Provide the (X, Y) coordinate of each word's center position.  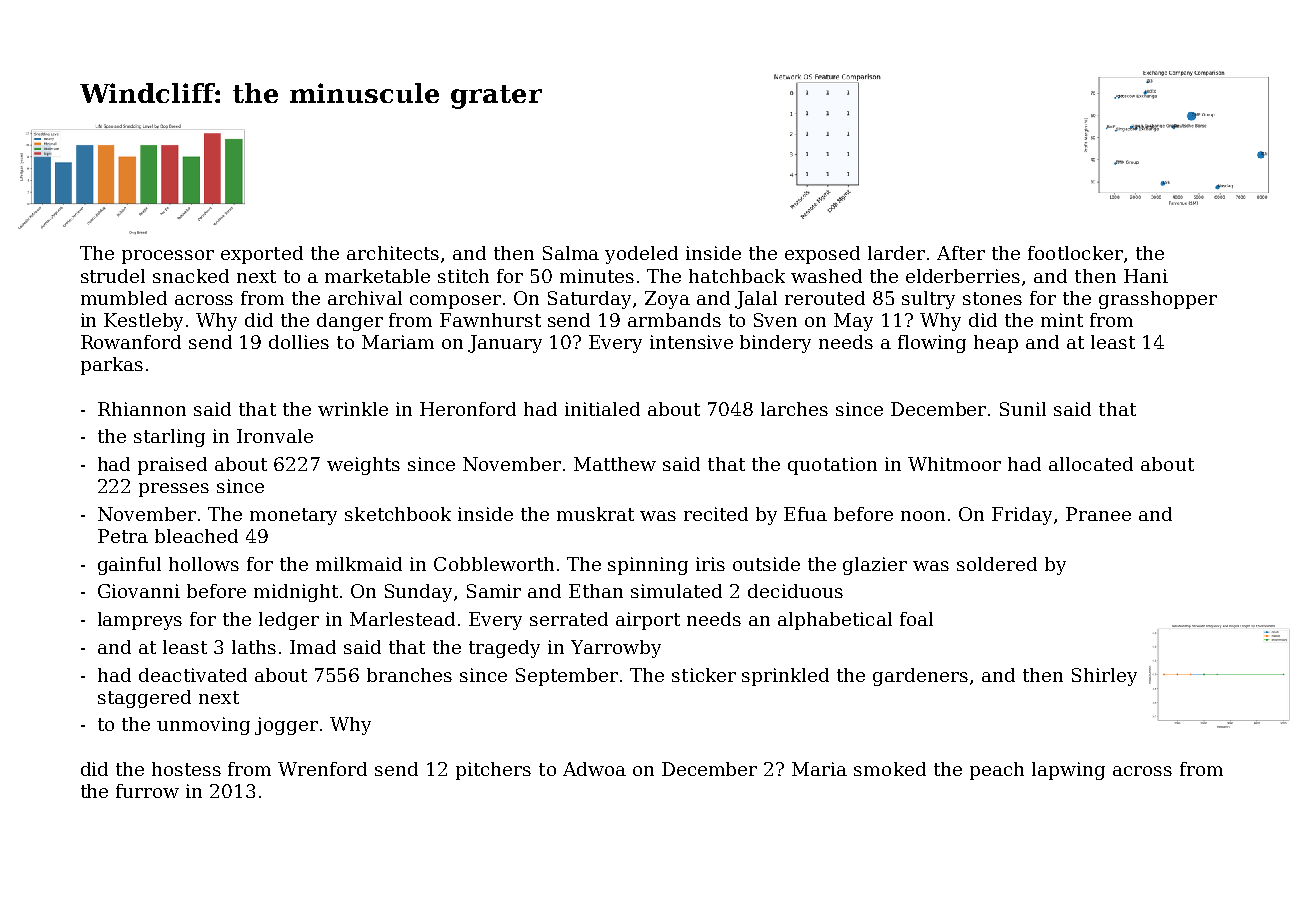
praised (172, 466)
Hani (1146, 276)
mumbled (124, 298)
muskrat (595, 514)
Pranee (1098, 514)
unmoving (203, 726)
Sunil (1023, 409)
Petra (123, 536)
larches (794, 409)
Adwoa (594, 769)
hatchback (737, 276)
